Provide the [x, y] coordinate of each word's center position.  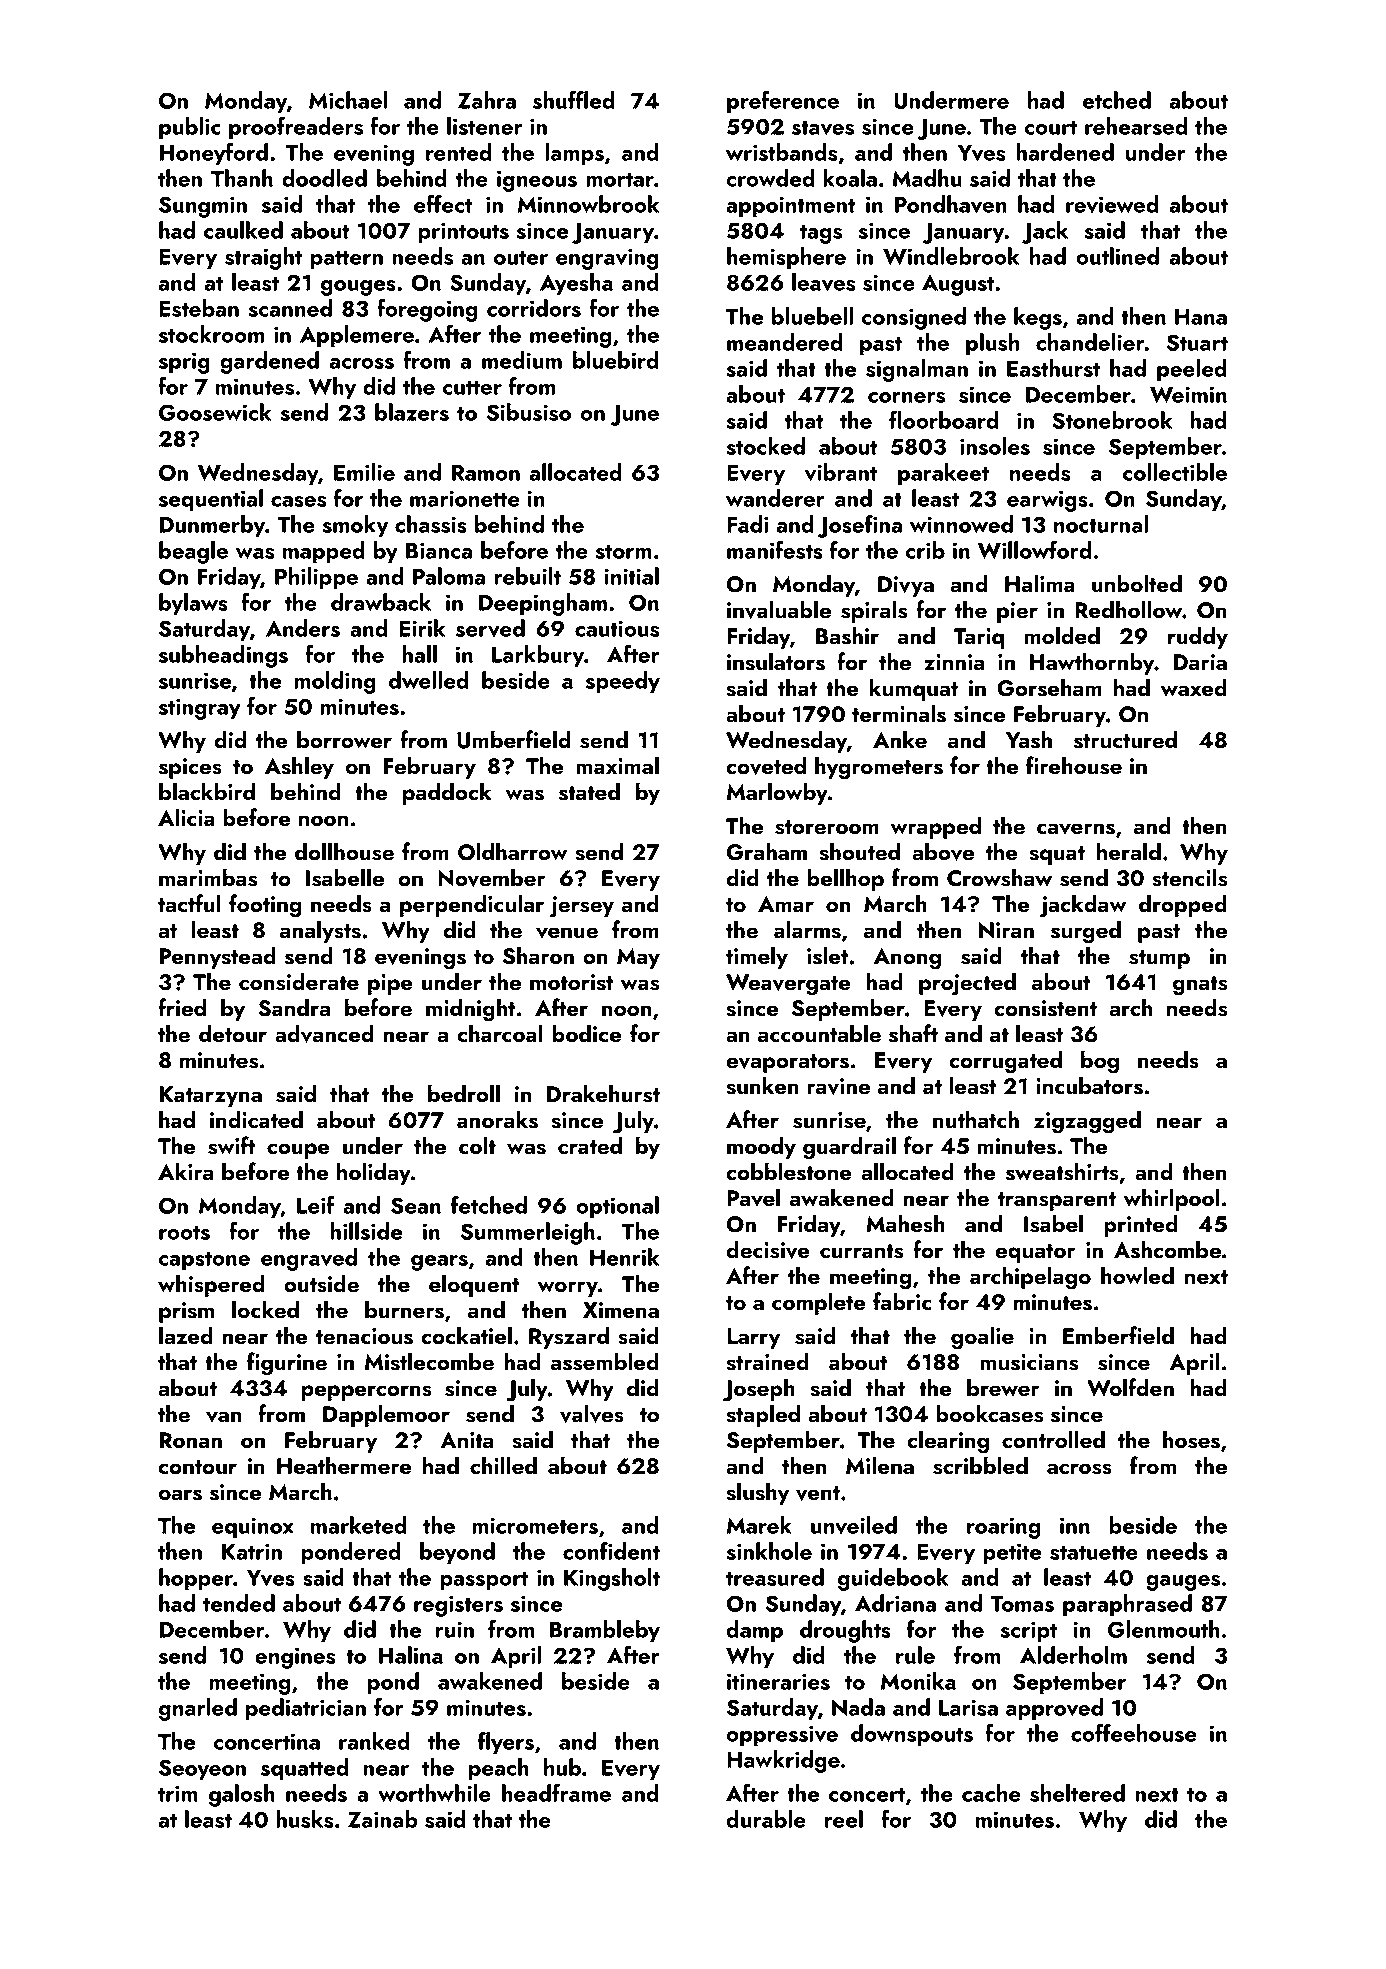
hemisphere [786, 258]
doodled [324, 178]
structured [1125, 739]
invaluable [779, 609]
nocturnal [1101, 524]
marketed [359, 1525]
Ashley [299, 767]
